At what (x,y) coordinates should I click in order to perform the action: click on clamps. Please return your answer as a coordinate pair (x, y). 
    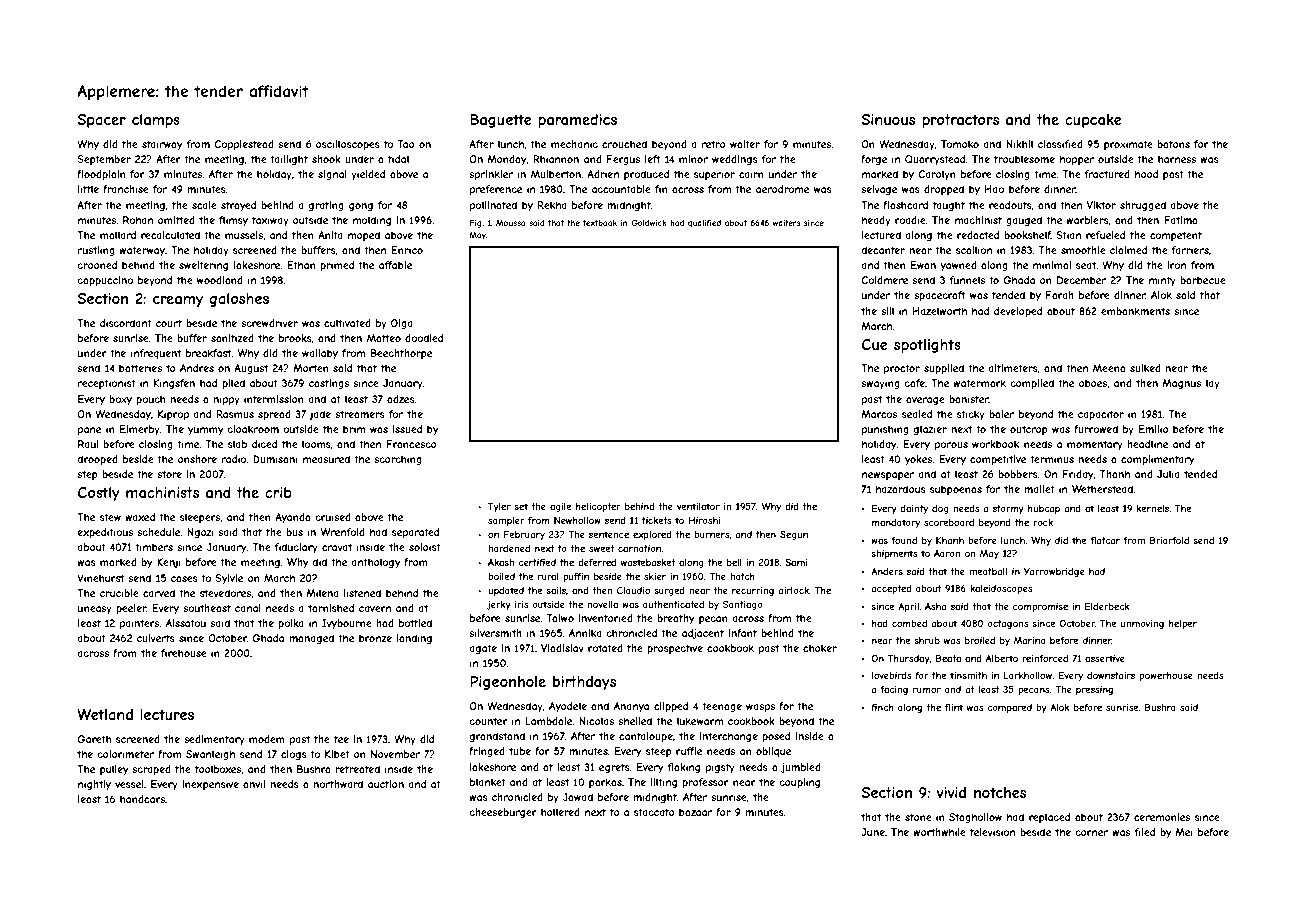
    Looking at the image, I should click on (156, 121).
